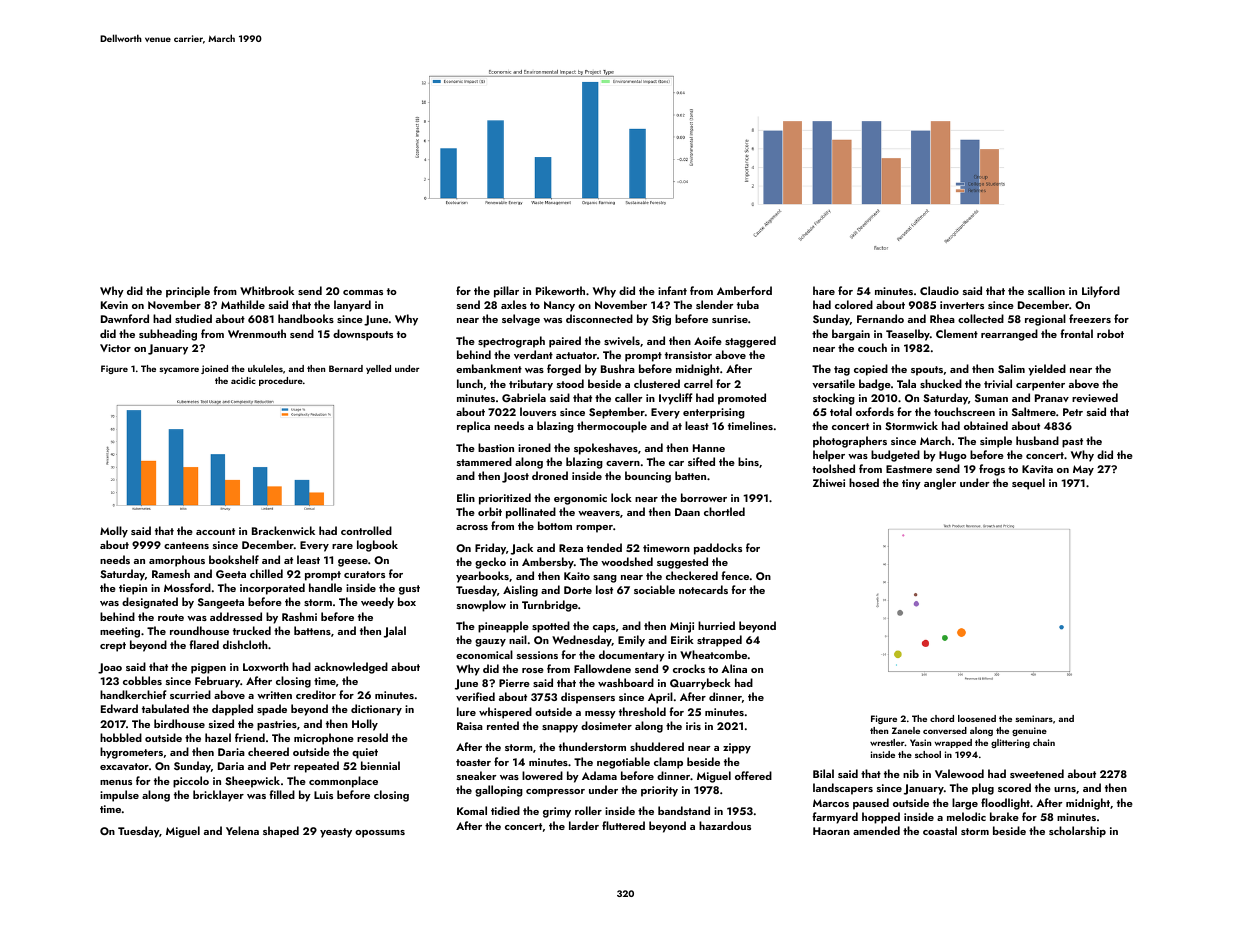 This screenshot has height=952, width=1233. Describe the element at coordinates (114, 305) in the screenshot. I see `Kevin` at that location.
